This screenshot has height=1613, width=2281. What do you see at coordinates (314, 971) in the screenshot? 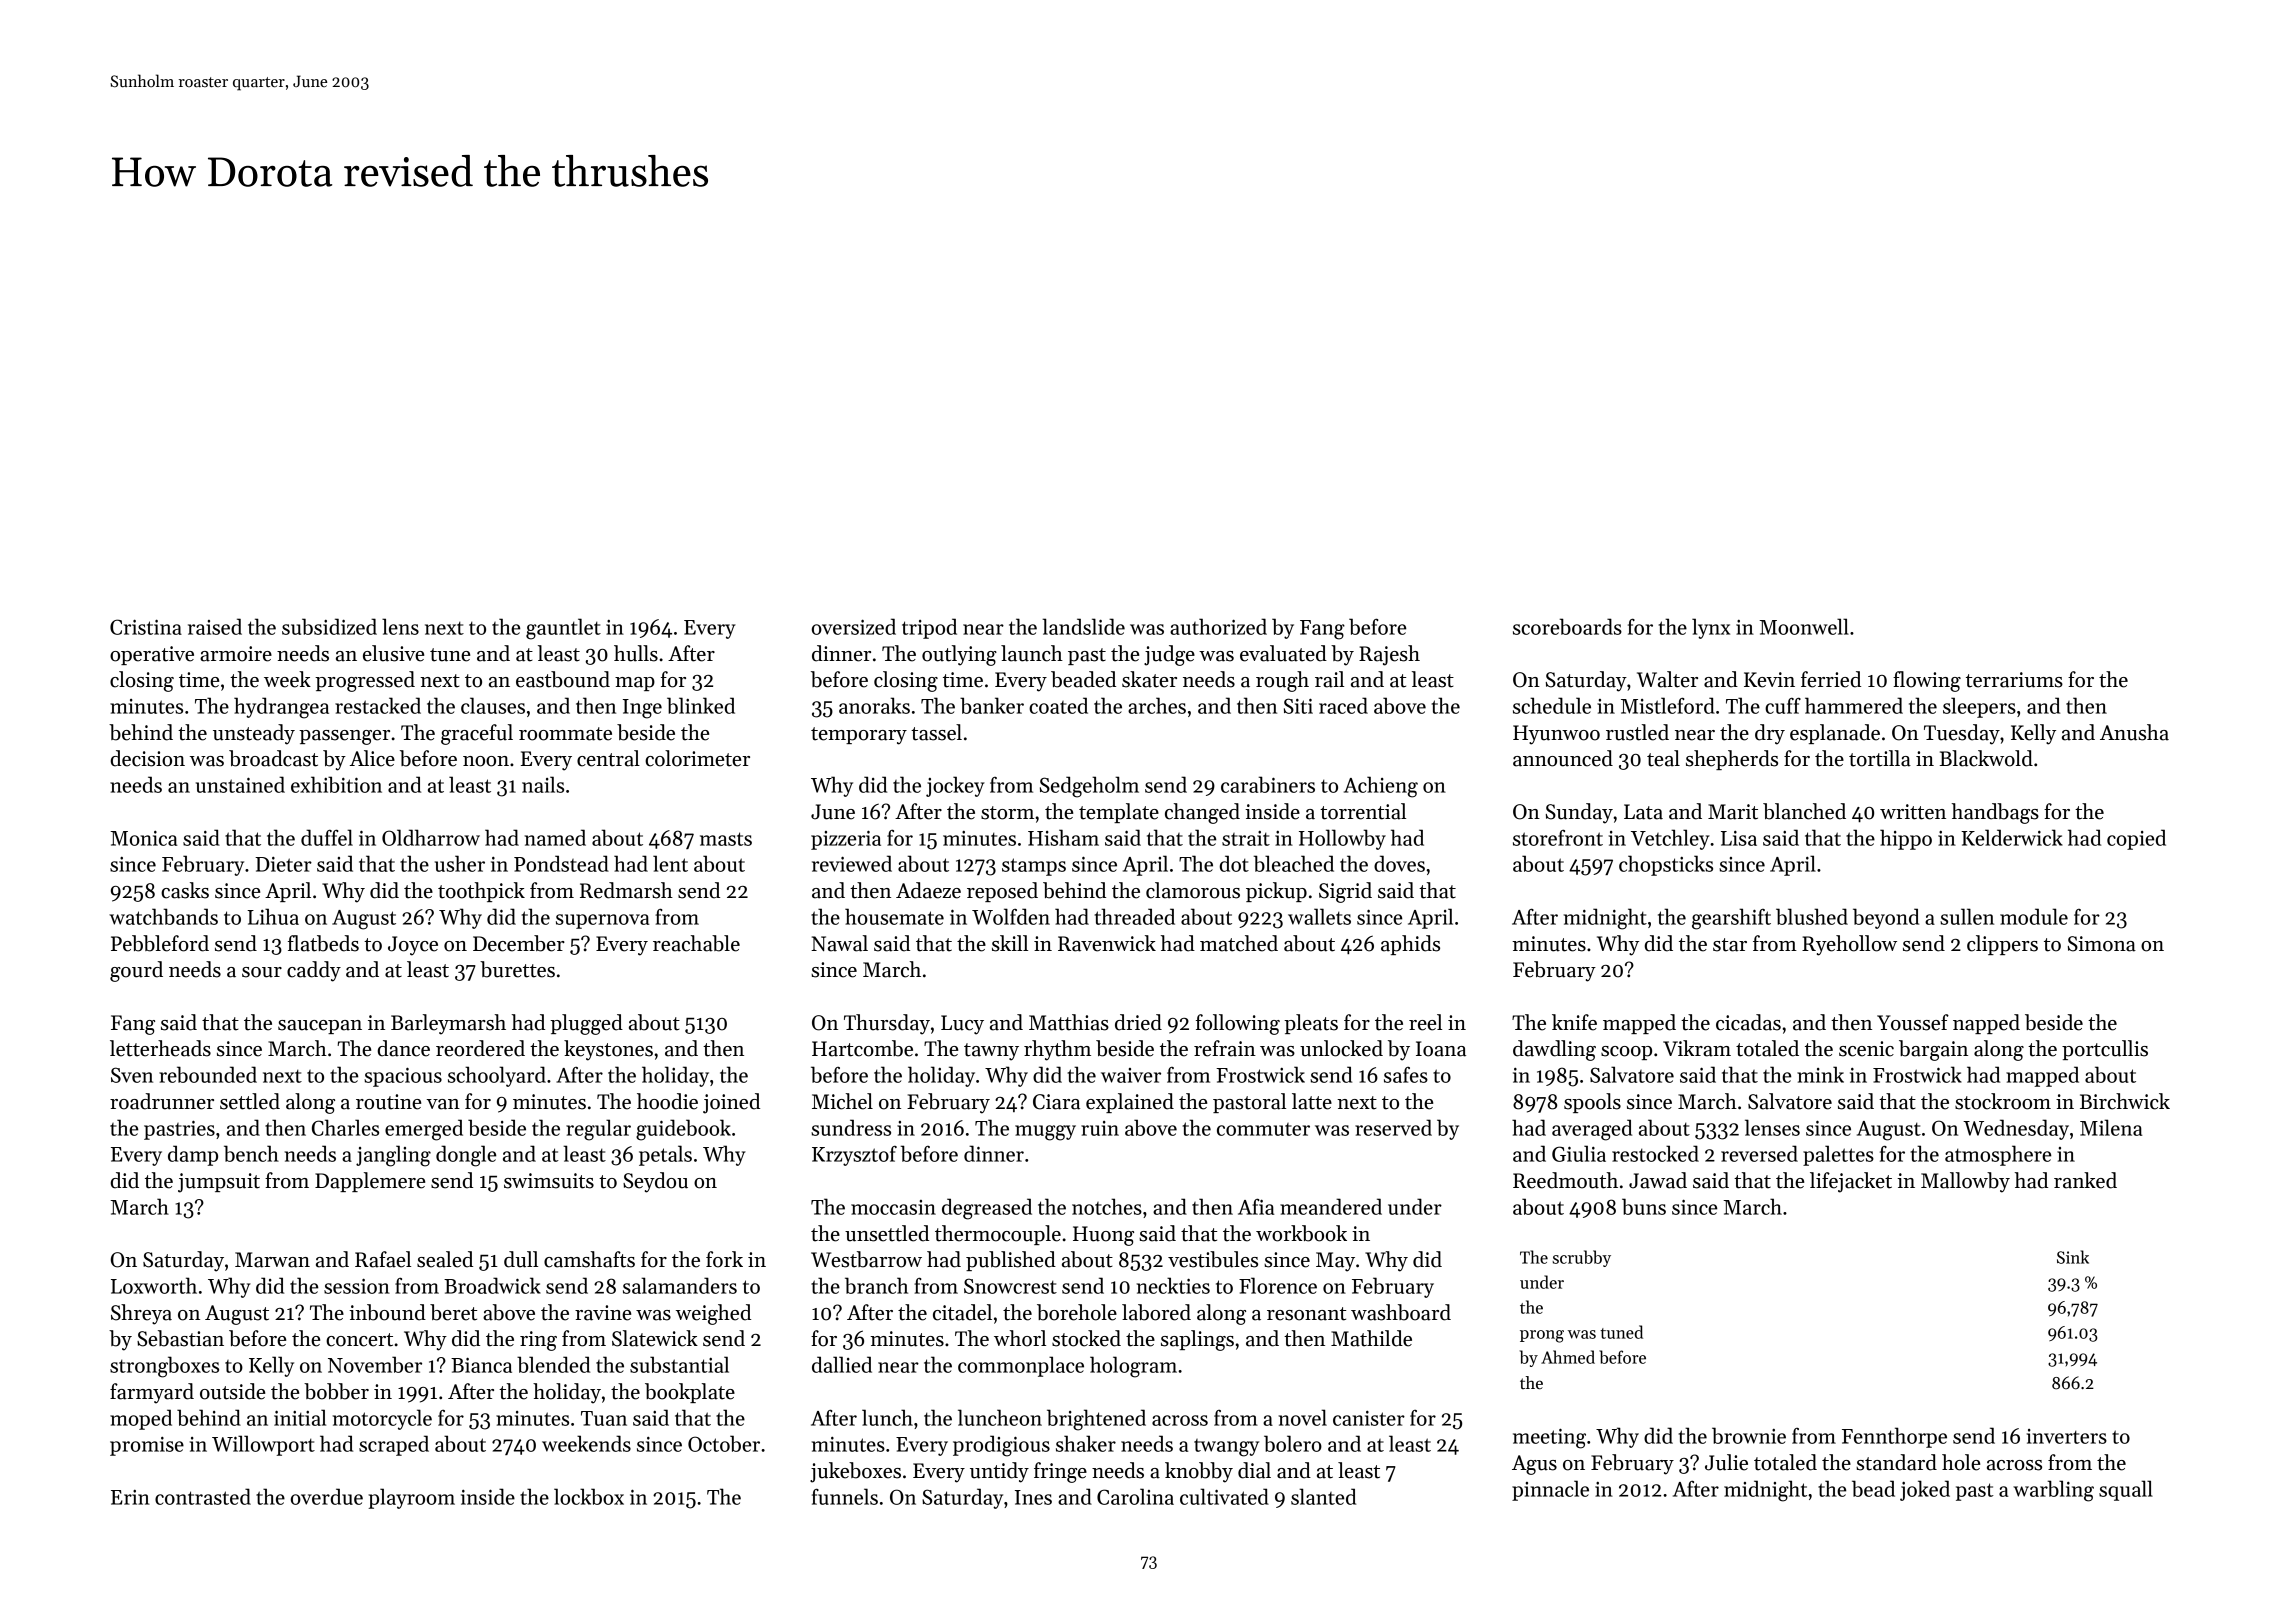
I see `caddy` at bounding box center [314, 971].
